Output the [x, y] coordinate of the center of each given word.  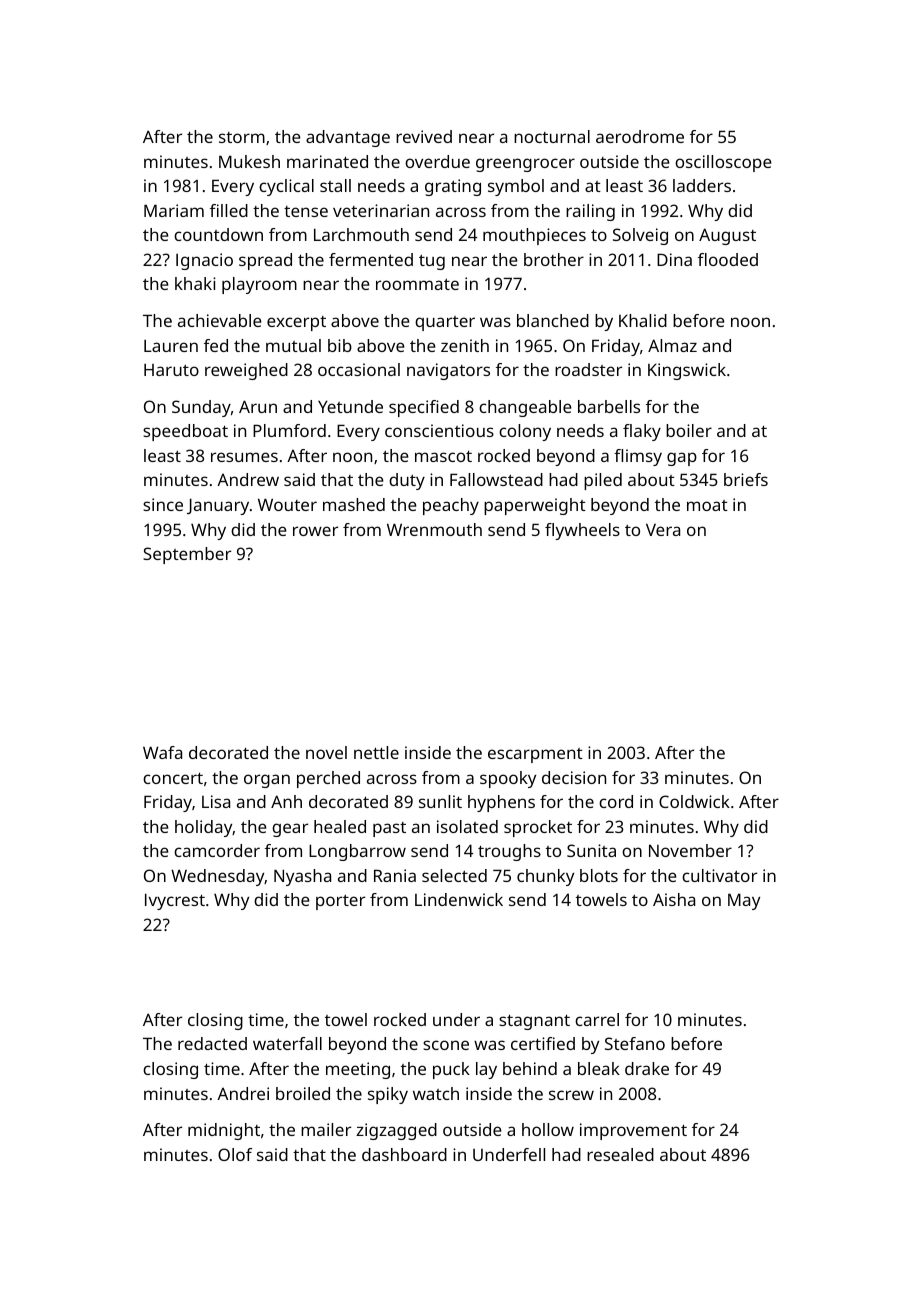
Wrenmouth [434, 529]
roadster [588, 369]
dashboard [404, 1154]
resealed [620, 1154]
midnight [224, 1131]
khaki [195, 283]
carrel [597, 1019]
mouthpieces [534, 236]
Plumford [289, 430]
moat [707, 505]
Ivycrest [175, 901]
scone [446, 1045]
